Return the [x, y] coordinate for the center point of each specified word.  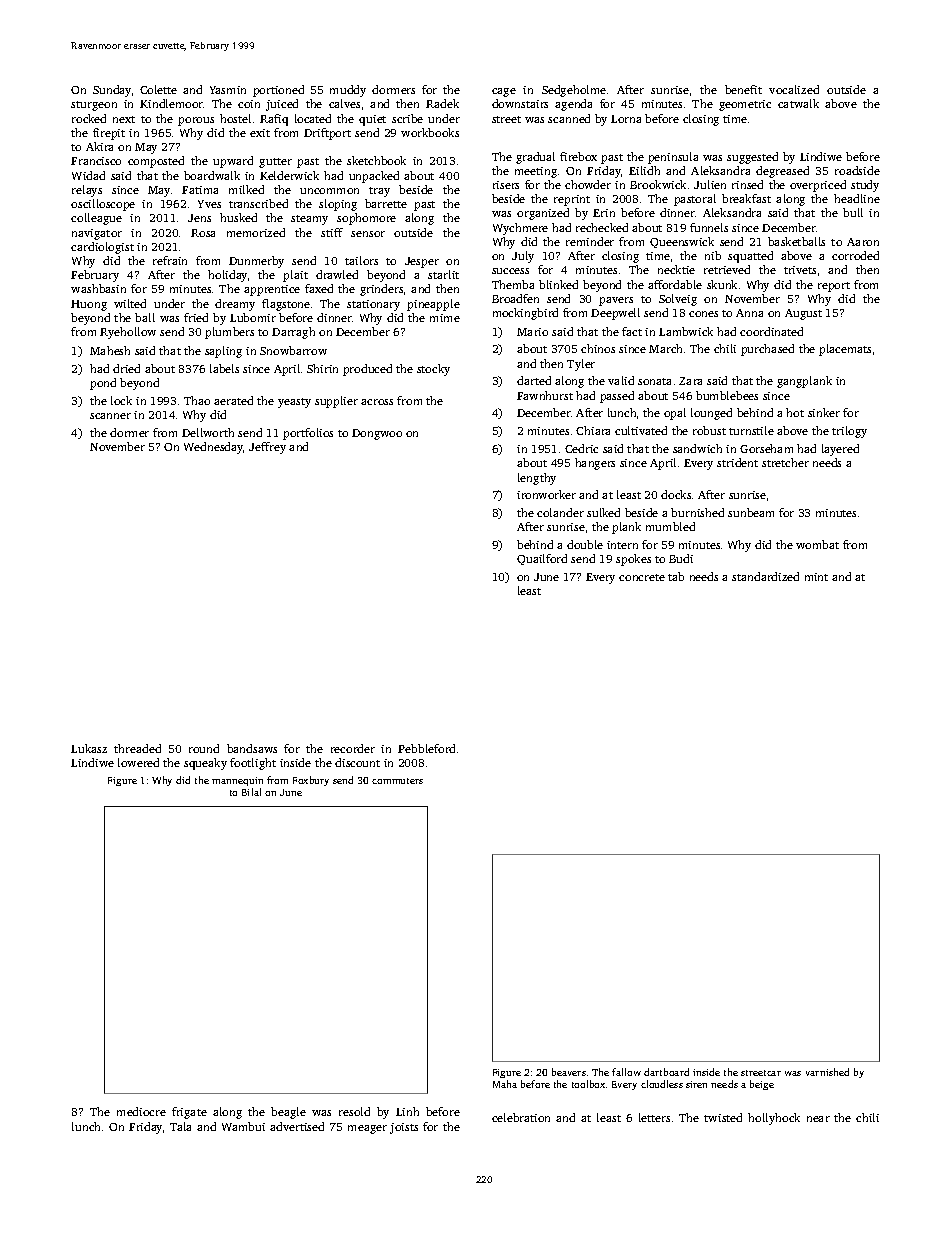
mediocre [141, 1111]
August [803, 314]
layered [840, 450]
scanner [110, 416]
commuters [397, 781]
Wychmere [520, 229]
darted [534, 380]
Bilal [251, 792]
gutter [275, 163]
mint [816, 577]
